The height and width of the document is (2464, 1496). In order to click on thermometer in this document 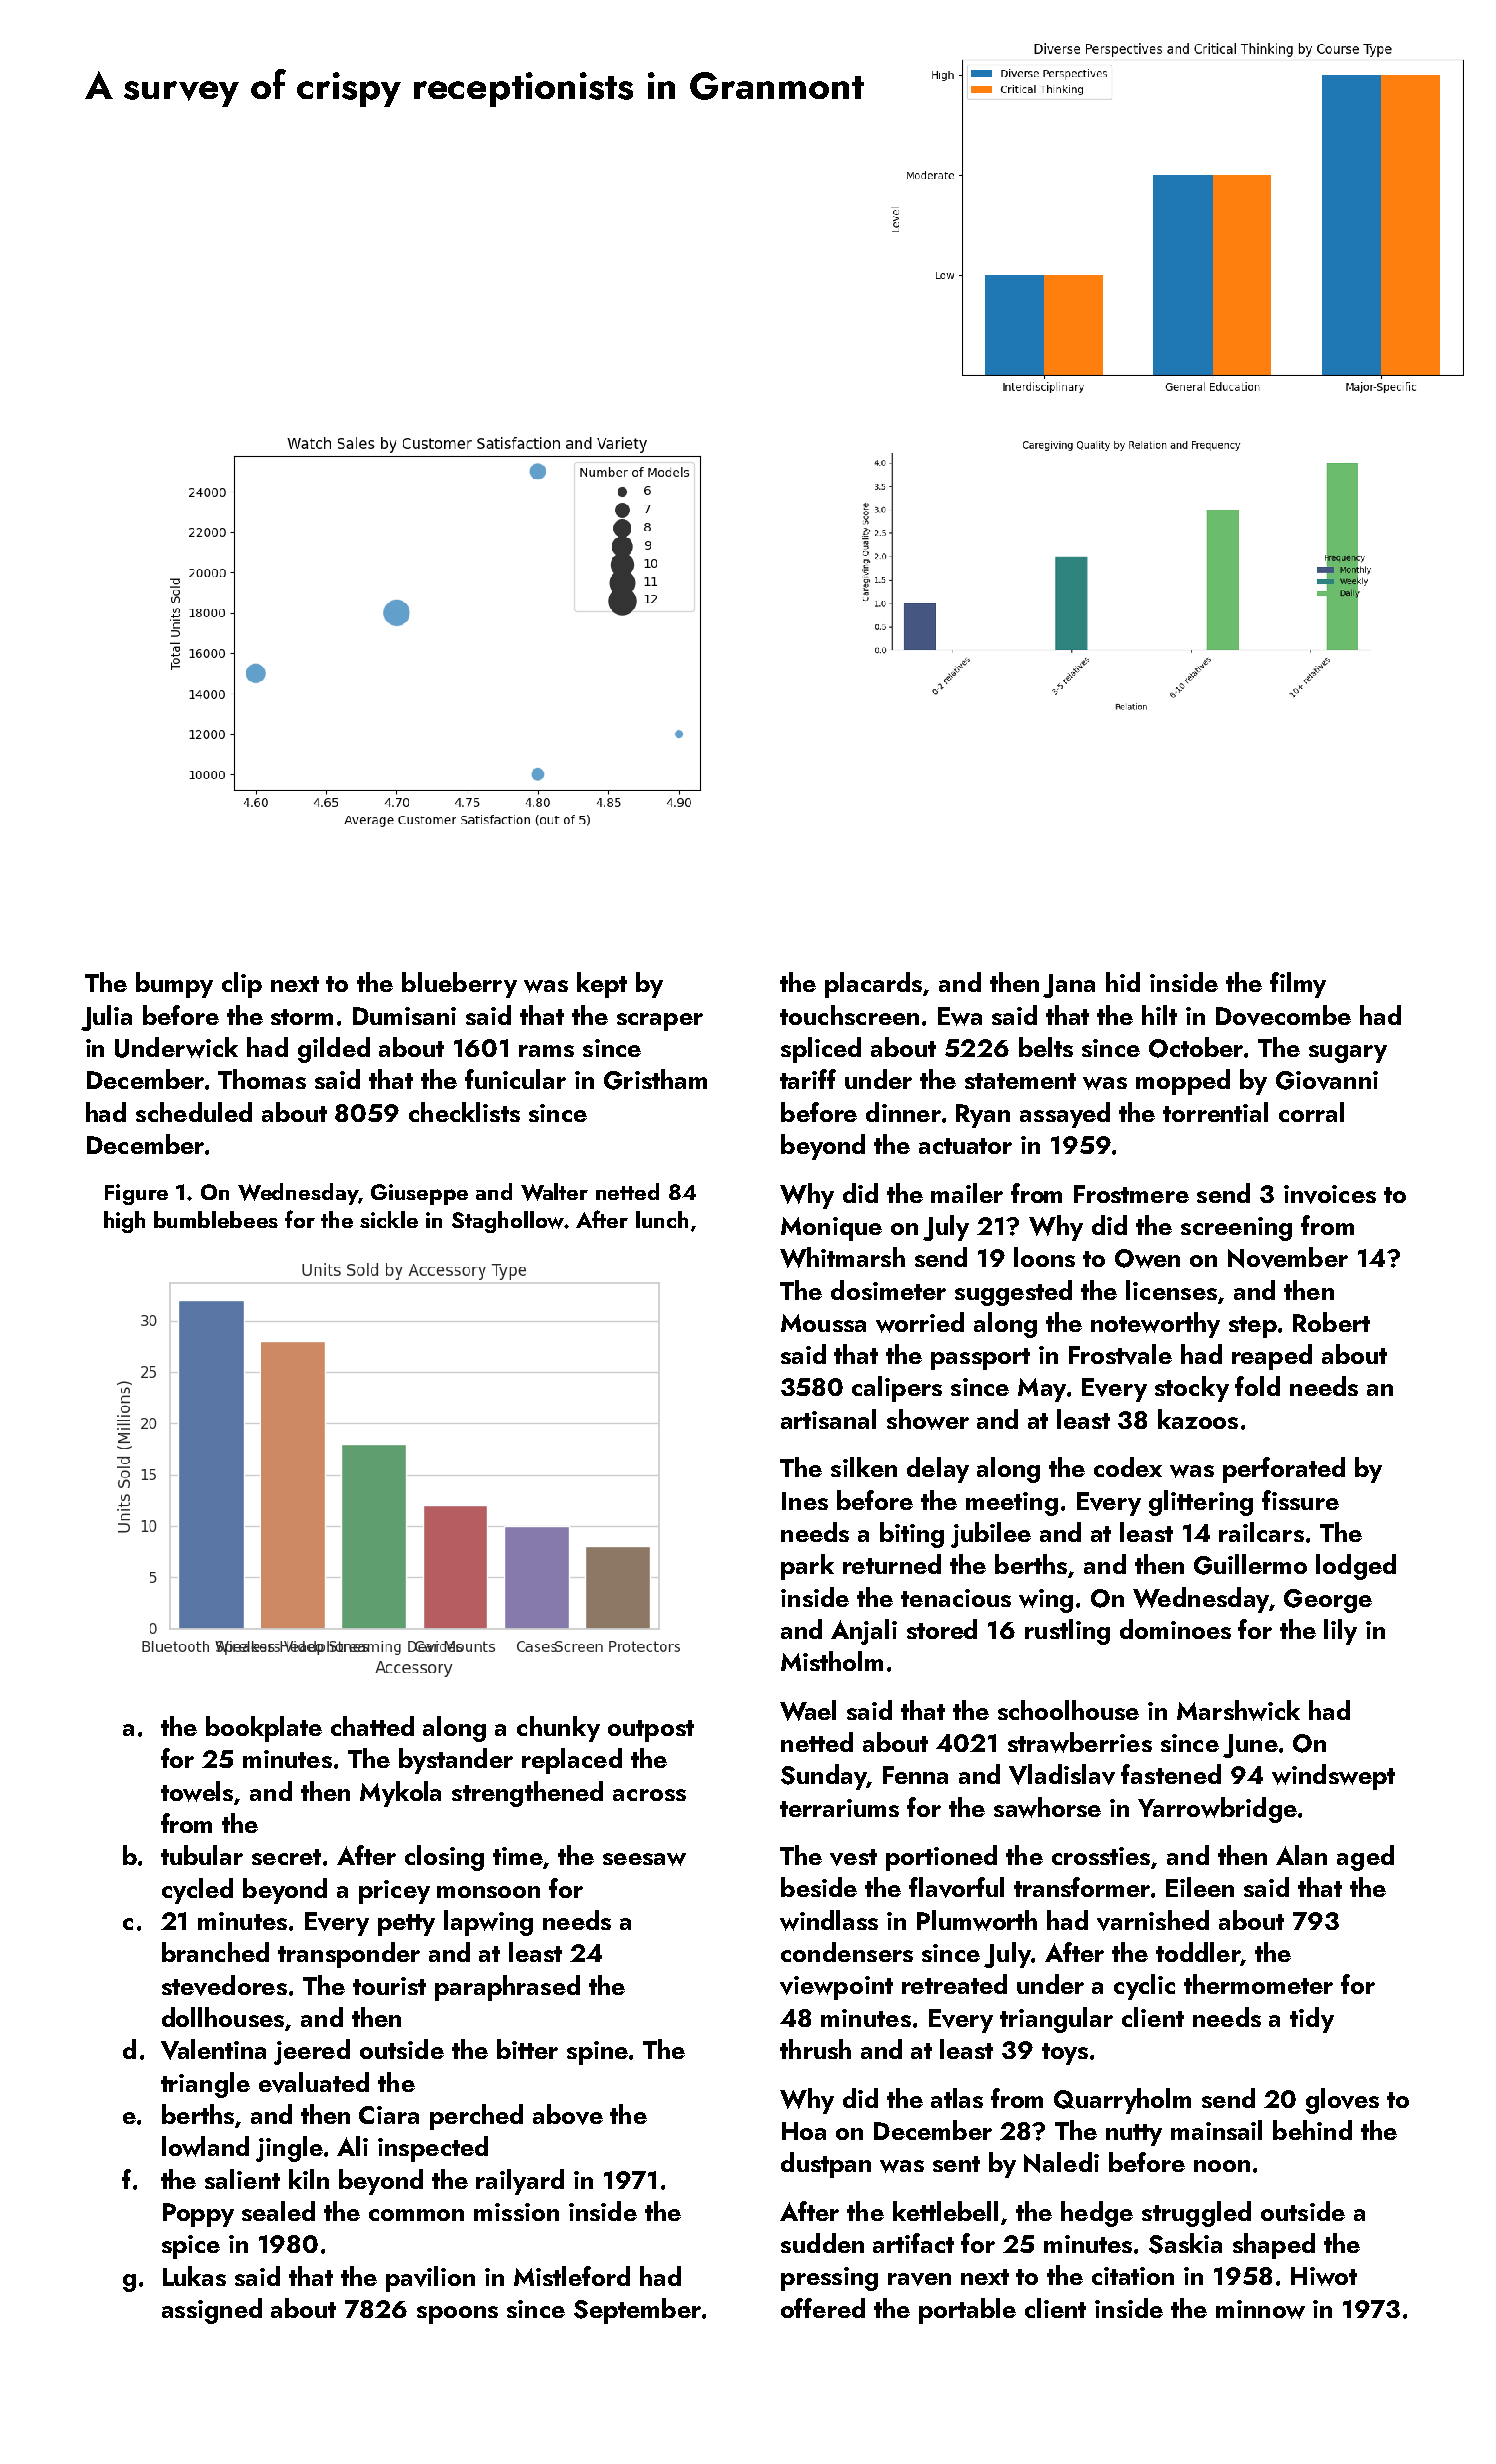, I will do `click(1258, 1984)`.
